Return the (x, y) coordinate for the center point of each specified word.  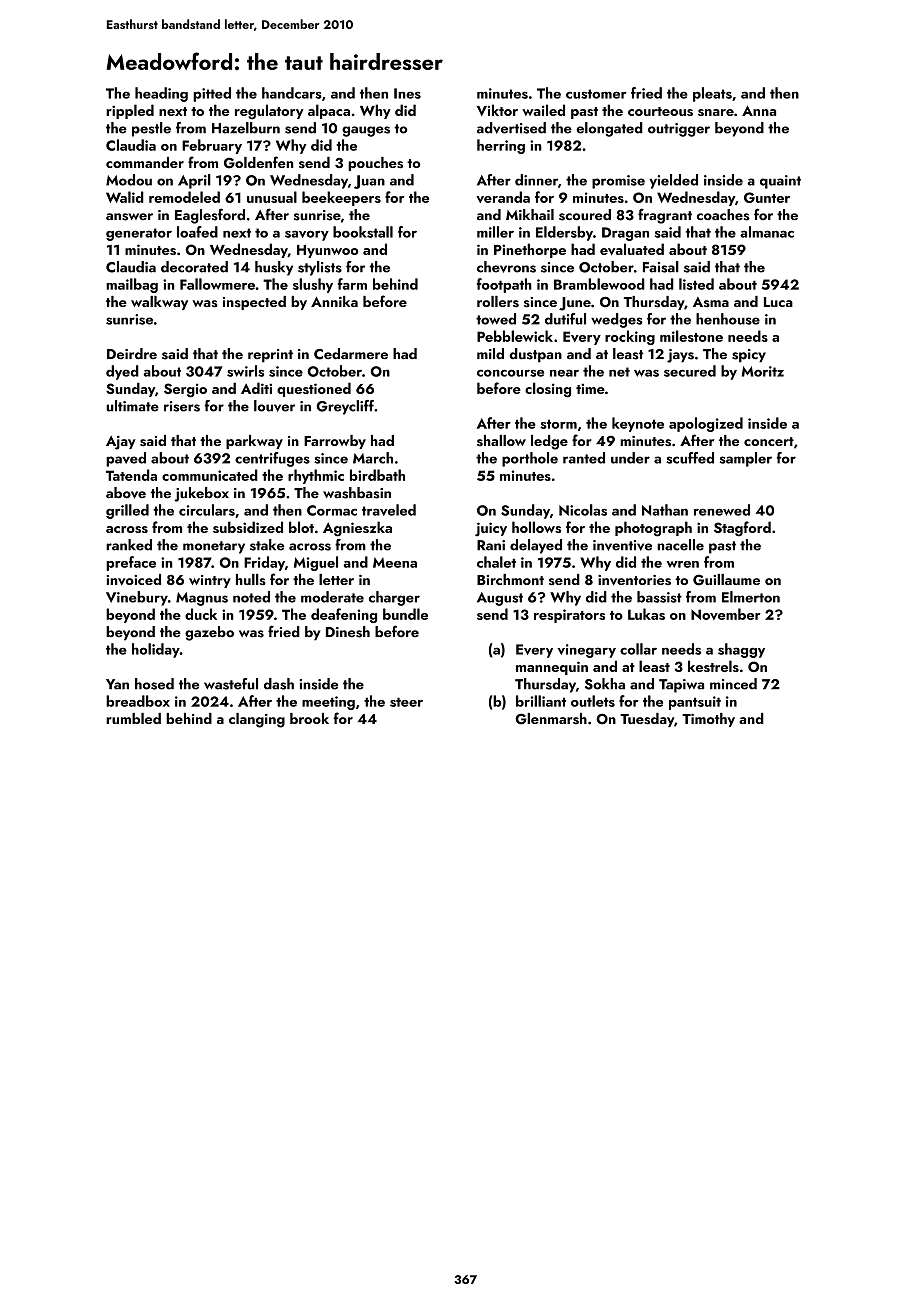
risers (182, 406)
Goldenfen (259, 162)
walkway (159, 303)
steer (406, 702)
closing (548, 390)
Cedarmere (351, 354)
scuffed (690, 458)
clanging (257, 720)
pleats (712, 94)
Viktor (497, 110)
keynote (638, 424)
